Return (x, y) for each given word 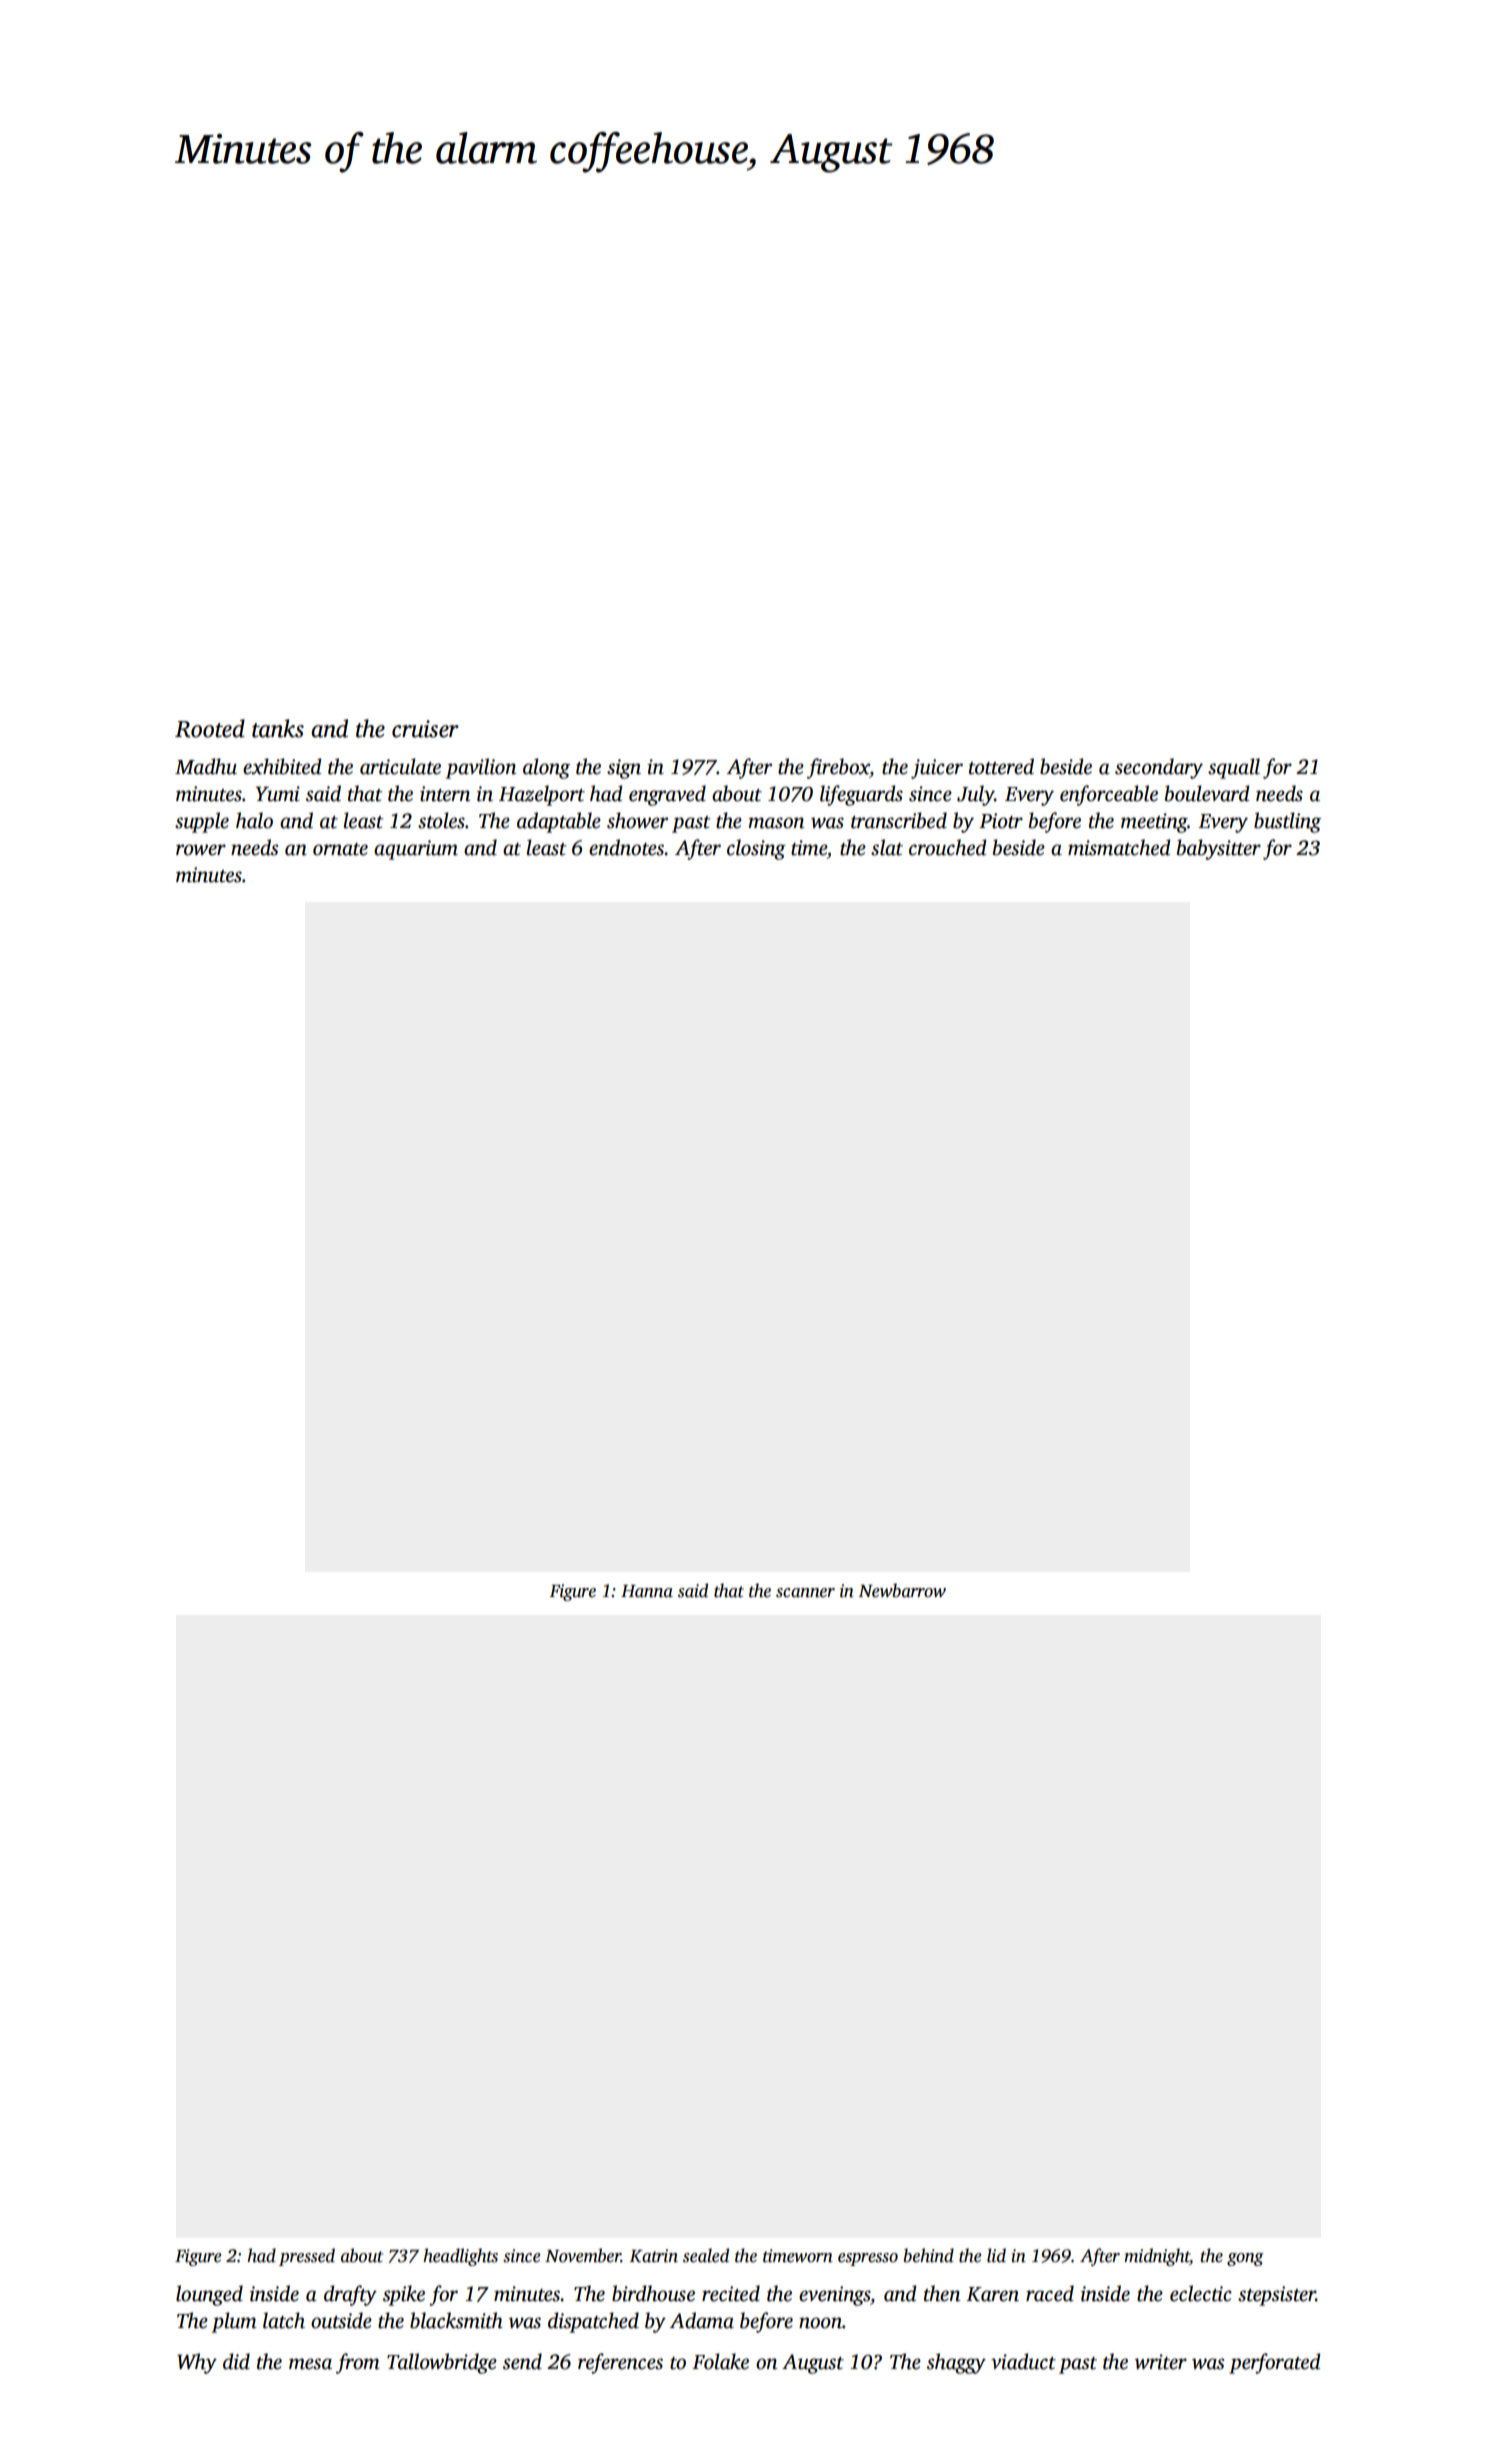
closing (756, 849)
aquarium (416, 850)
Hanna (647, 1591)
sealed (706, 2255)
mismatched (1119, 847)
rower (201, 850)
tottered (1001, 766)
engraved (667, 795)
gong (1245, 2259)
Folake (720, 2361)
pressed (307, 2257)
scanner (805, 1593)
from (358, 2363)
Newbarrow (902, 1590)
